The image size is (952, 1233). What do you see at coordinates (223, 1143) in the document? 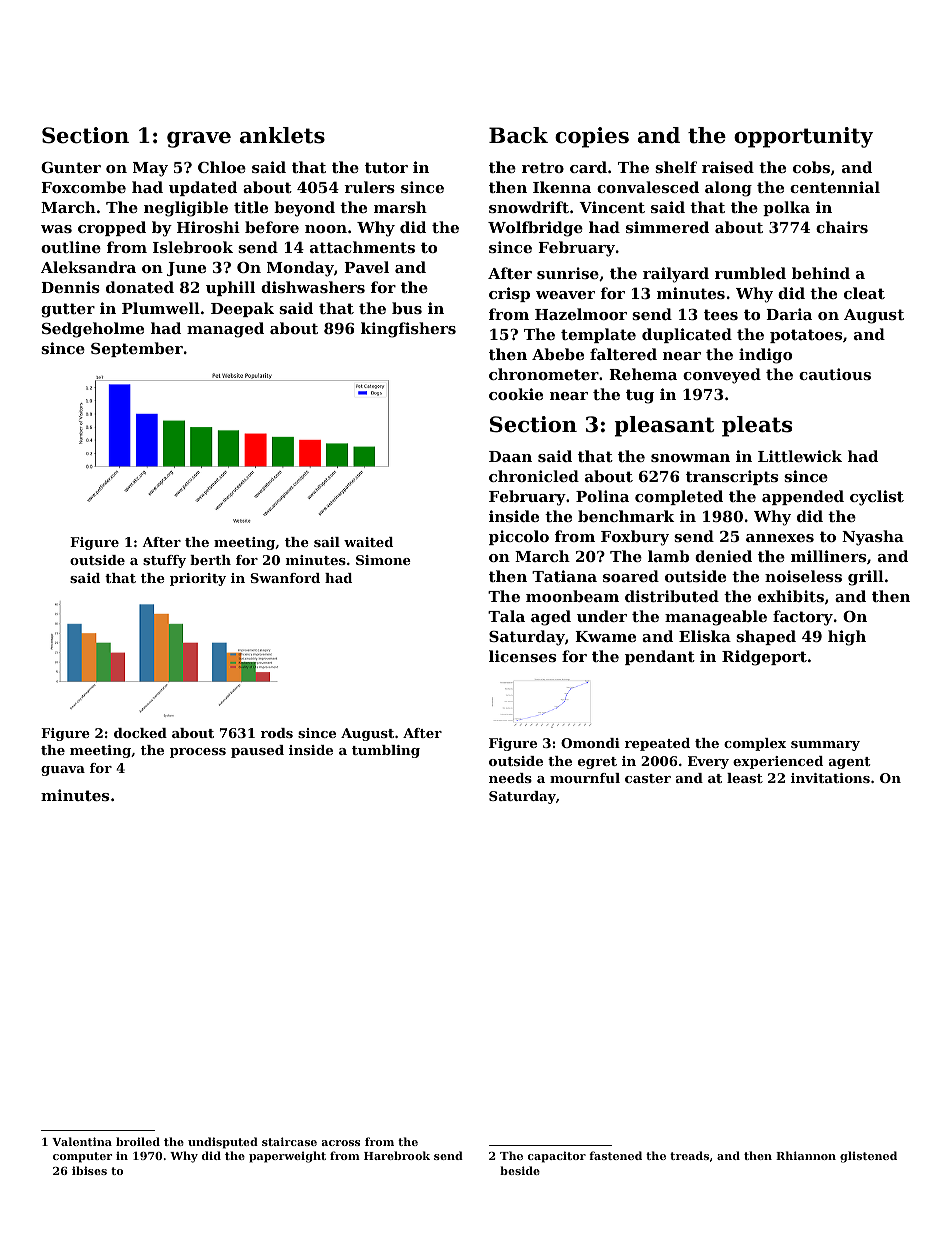
I see `undisputed` at bounding box center [223, 1143].
